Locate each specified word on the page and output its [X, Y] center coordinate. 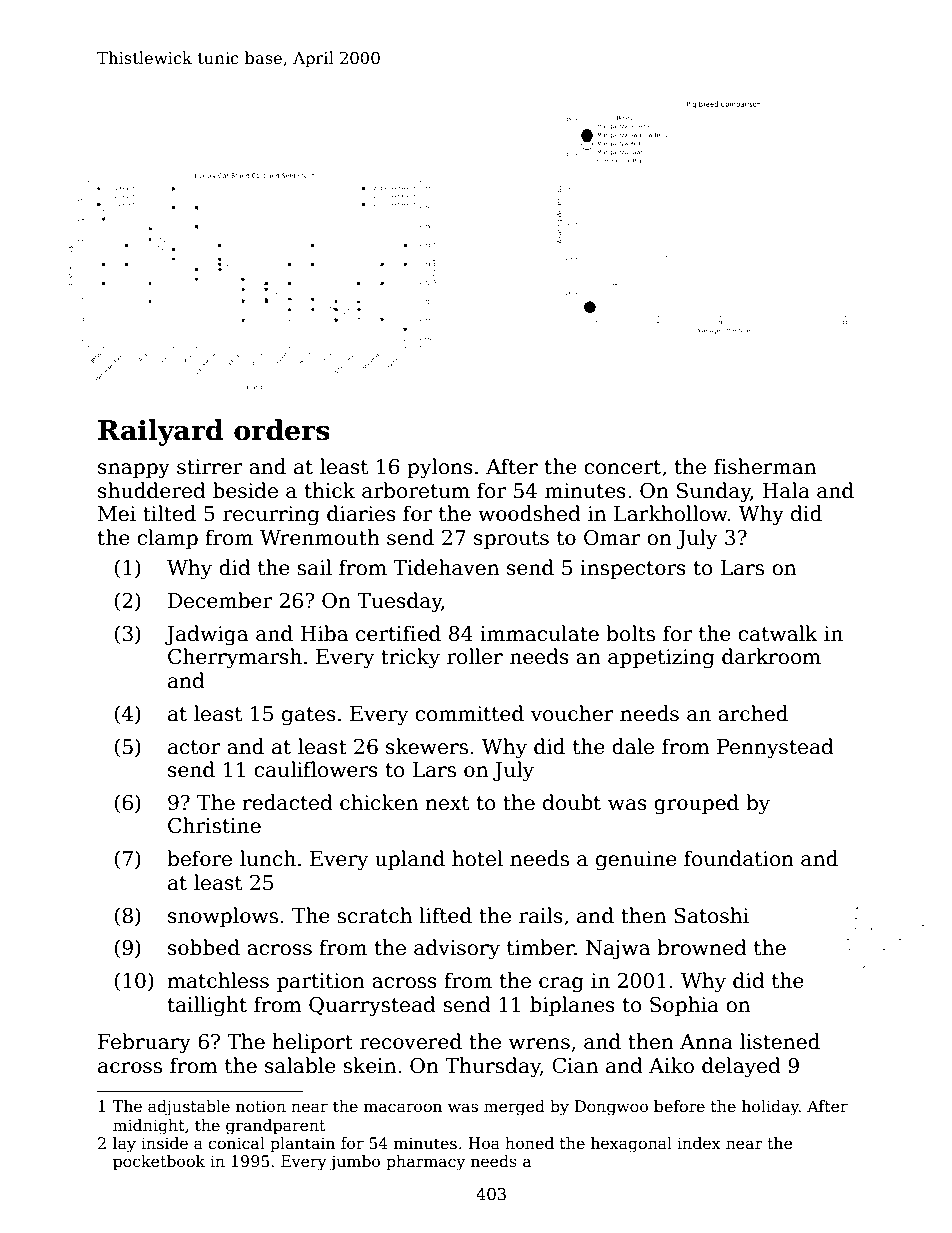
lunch [268, 858]
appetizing [661, 659]
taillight [207, 1006]
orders [282, 430]
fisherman [765, 466]
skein [369, 1065]
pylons [440, 468]
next [447, 803]
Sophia [684, 1006]
